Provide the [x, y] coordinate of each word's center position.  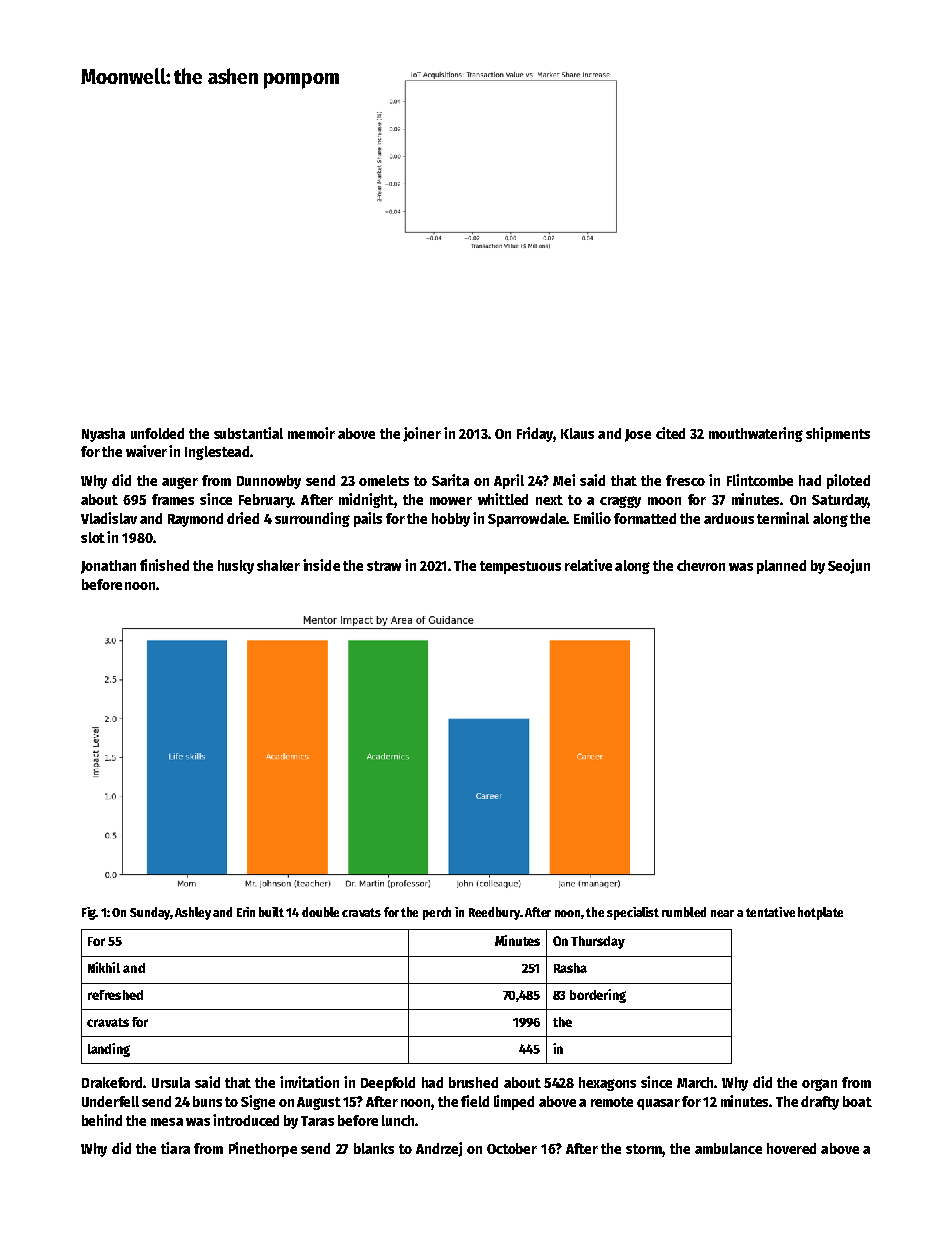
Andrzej [439, 1149]
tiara [175, 1148]
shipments [838, 434]
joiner [422, 434]
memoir [311, 433]
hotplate [820, 913]
